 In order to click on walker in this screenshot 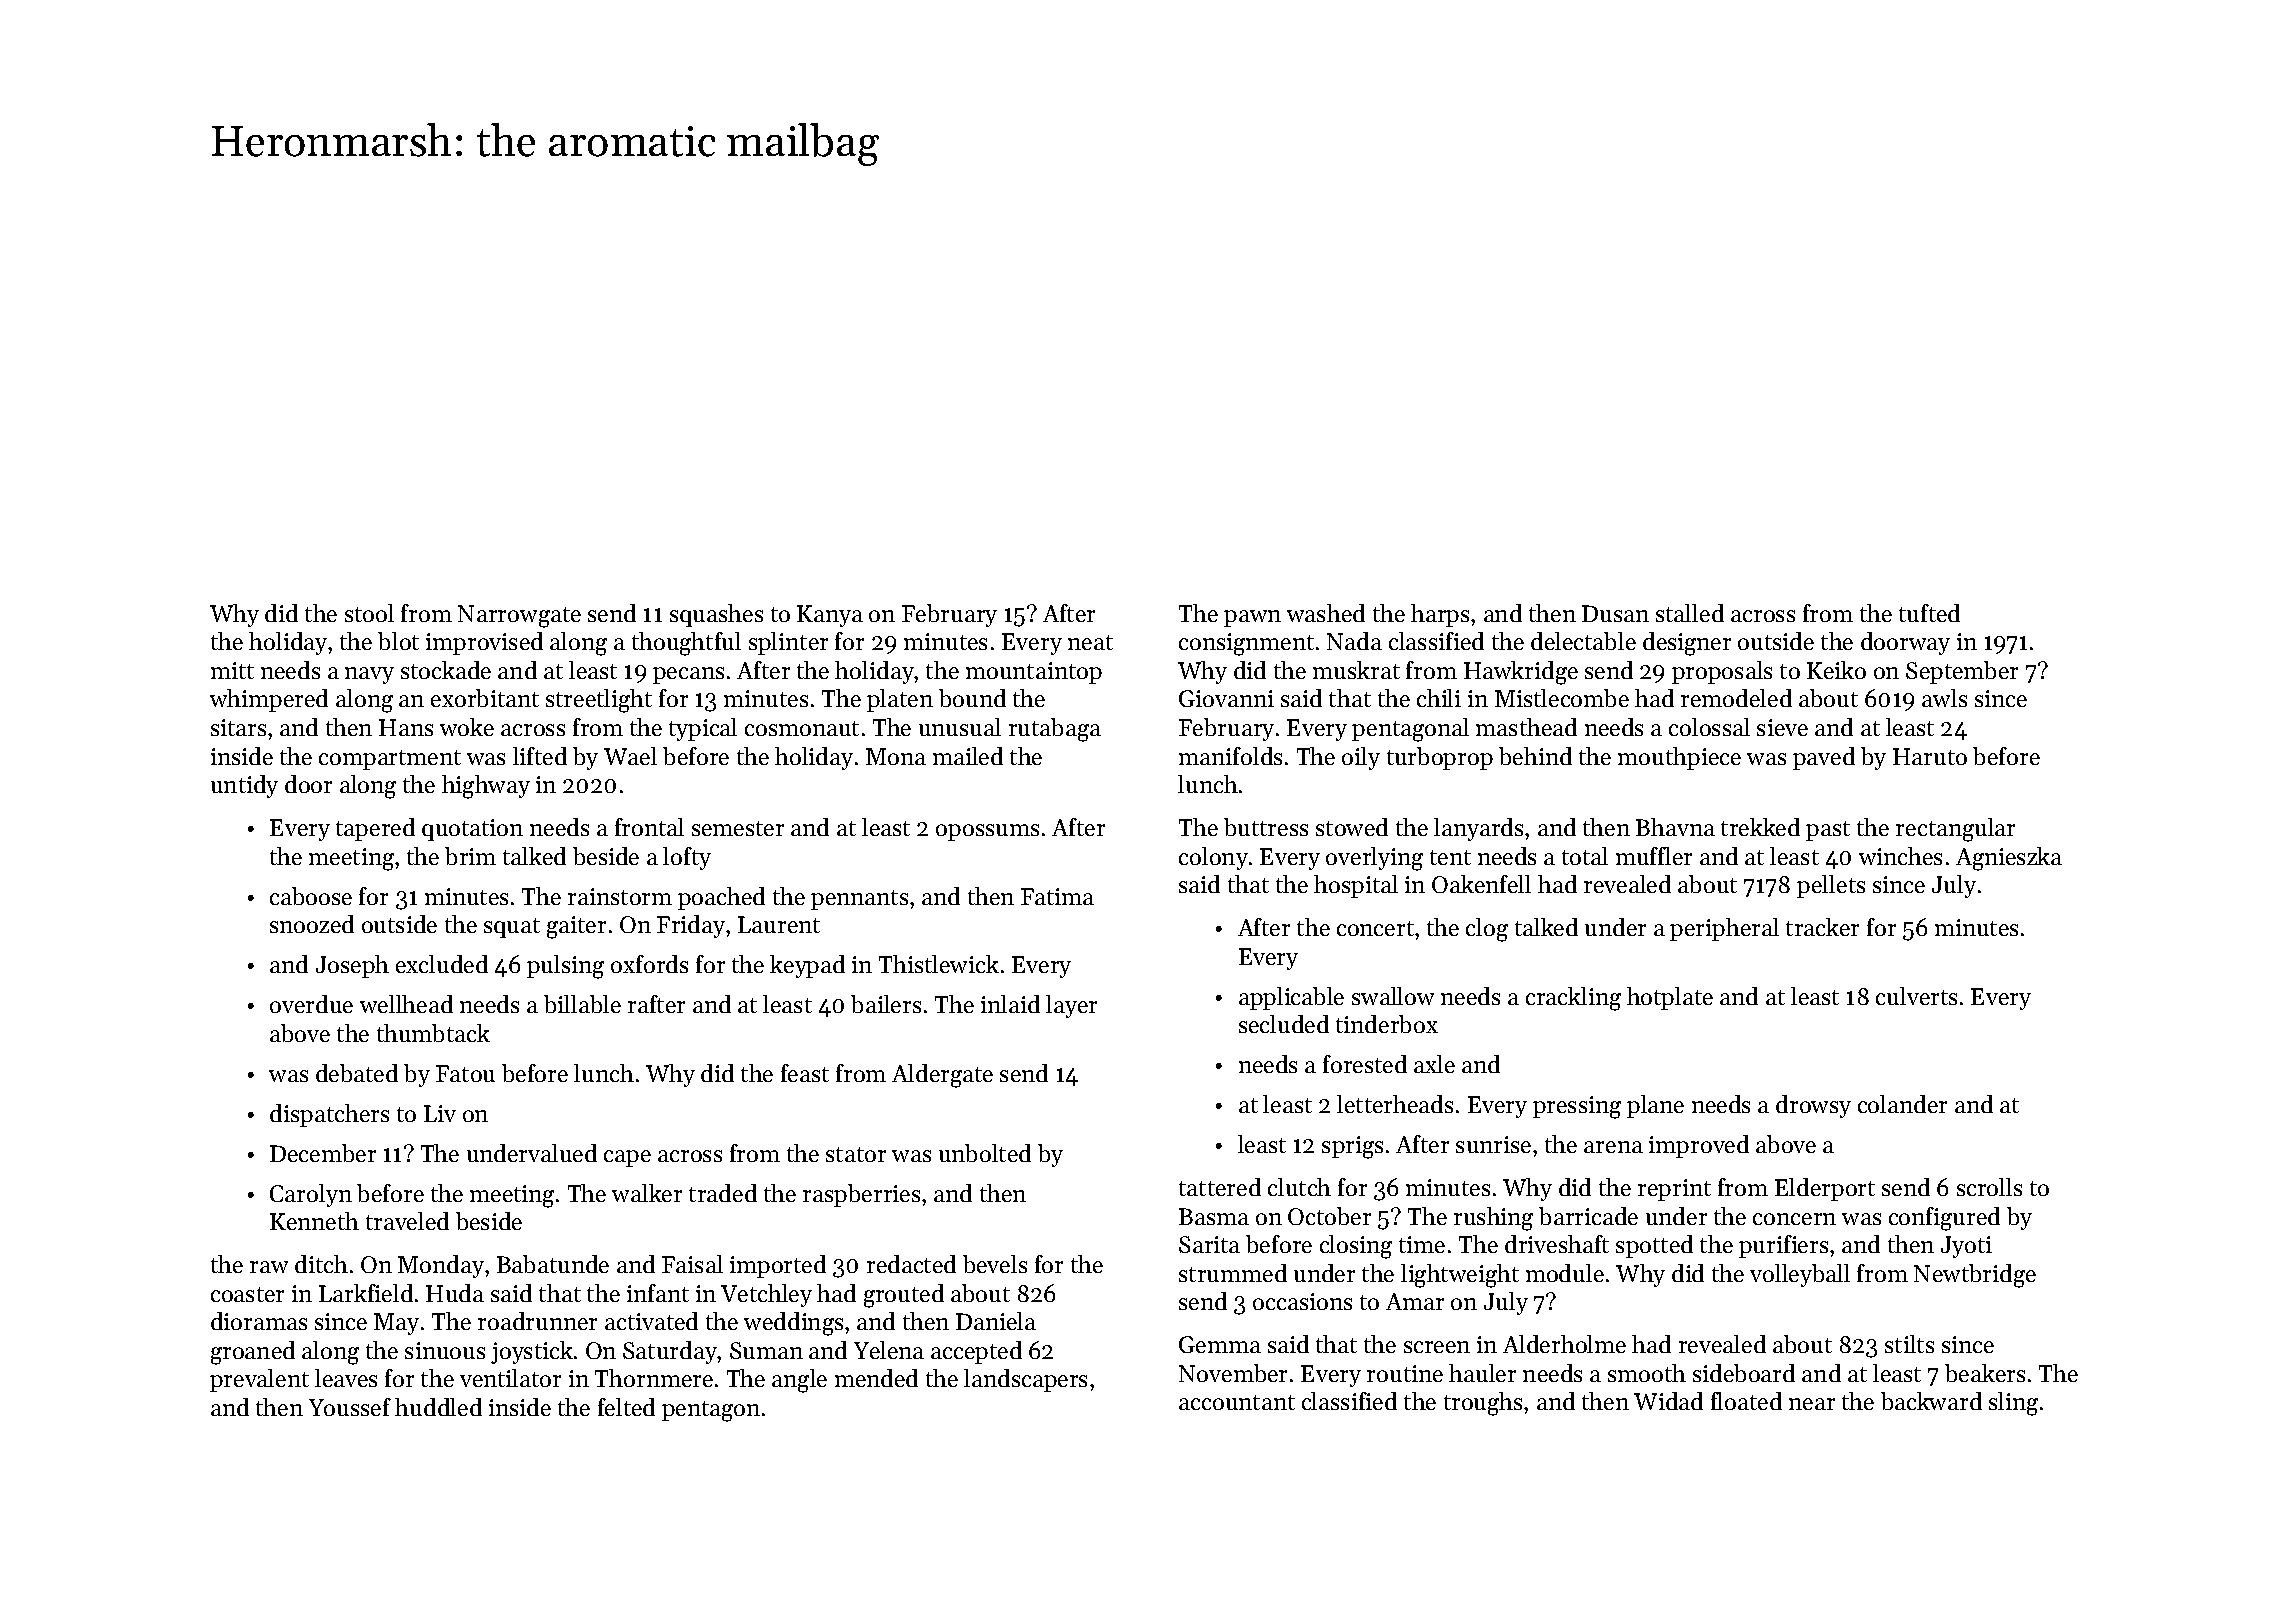, I will do `click(647, 1193)`.
